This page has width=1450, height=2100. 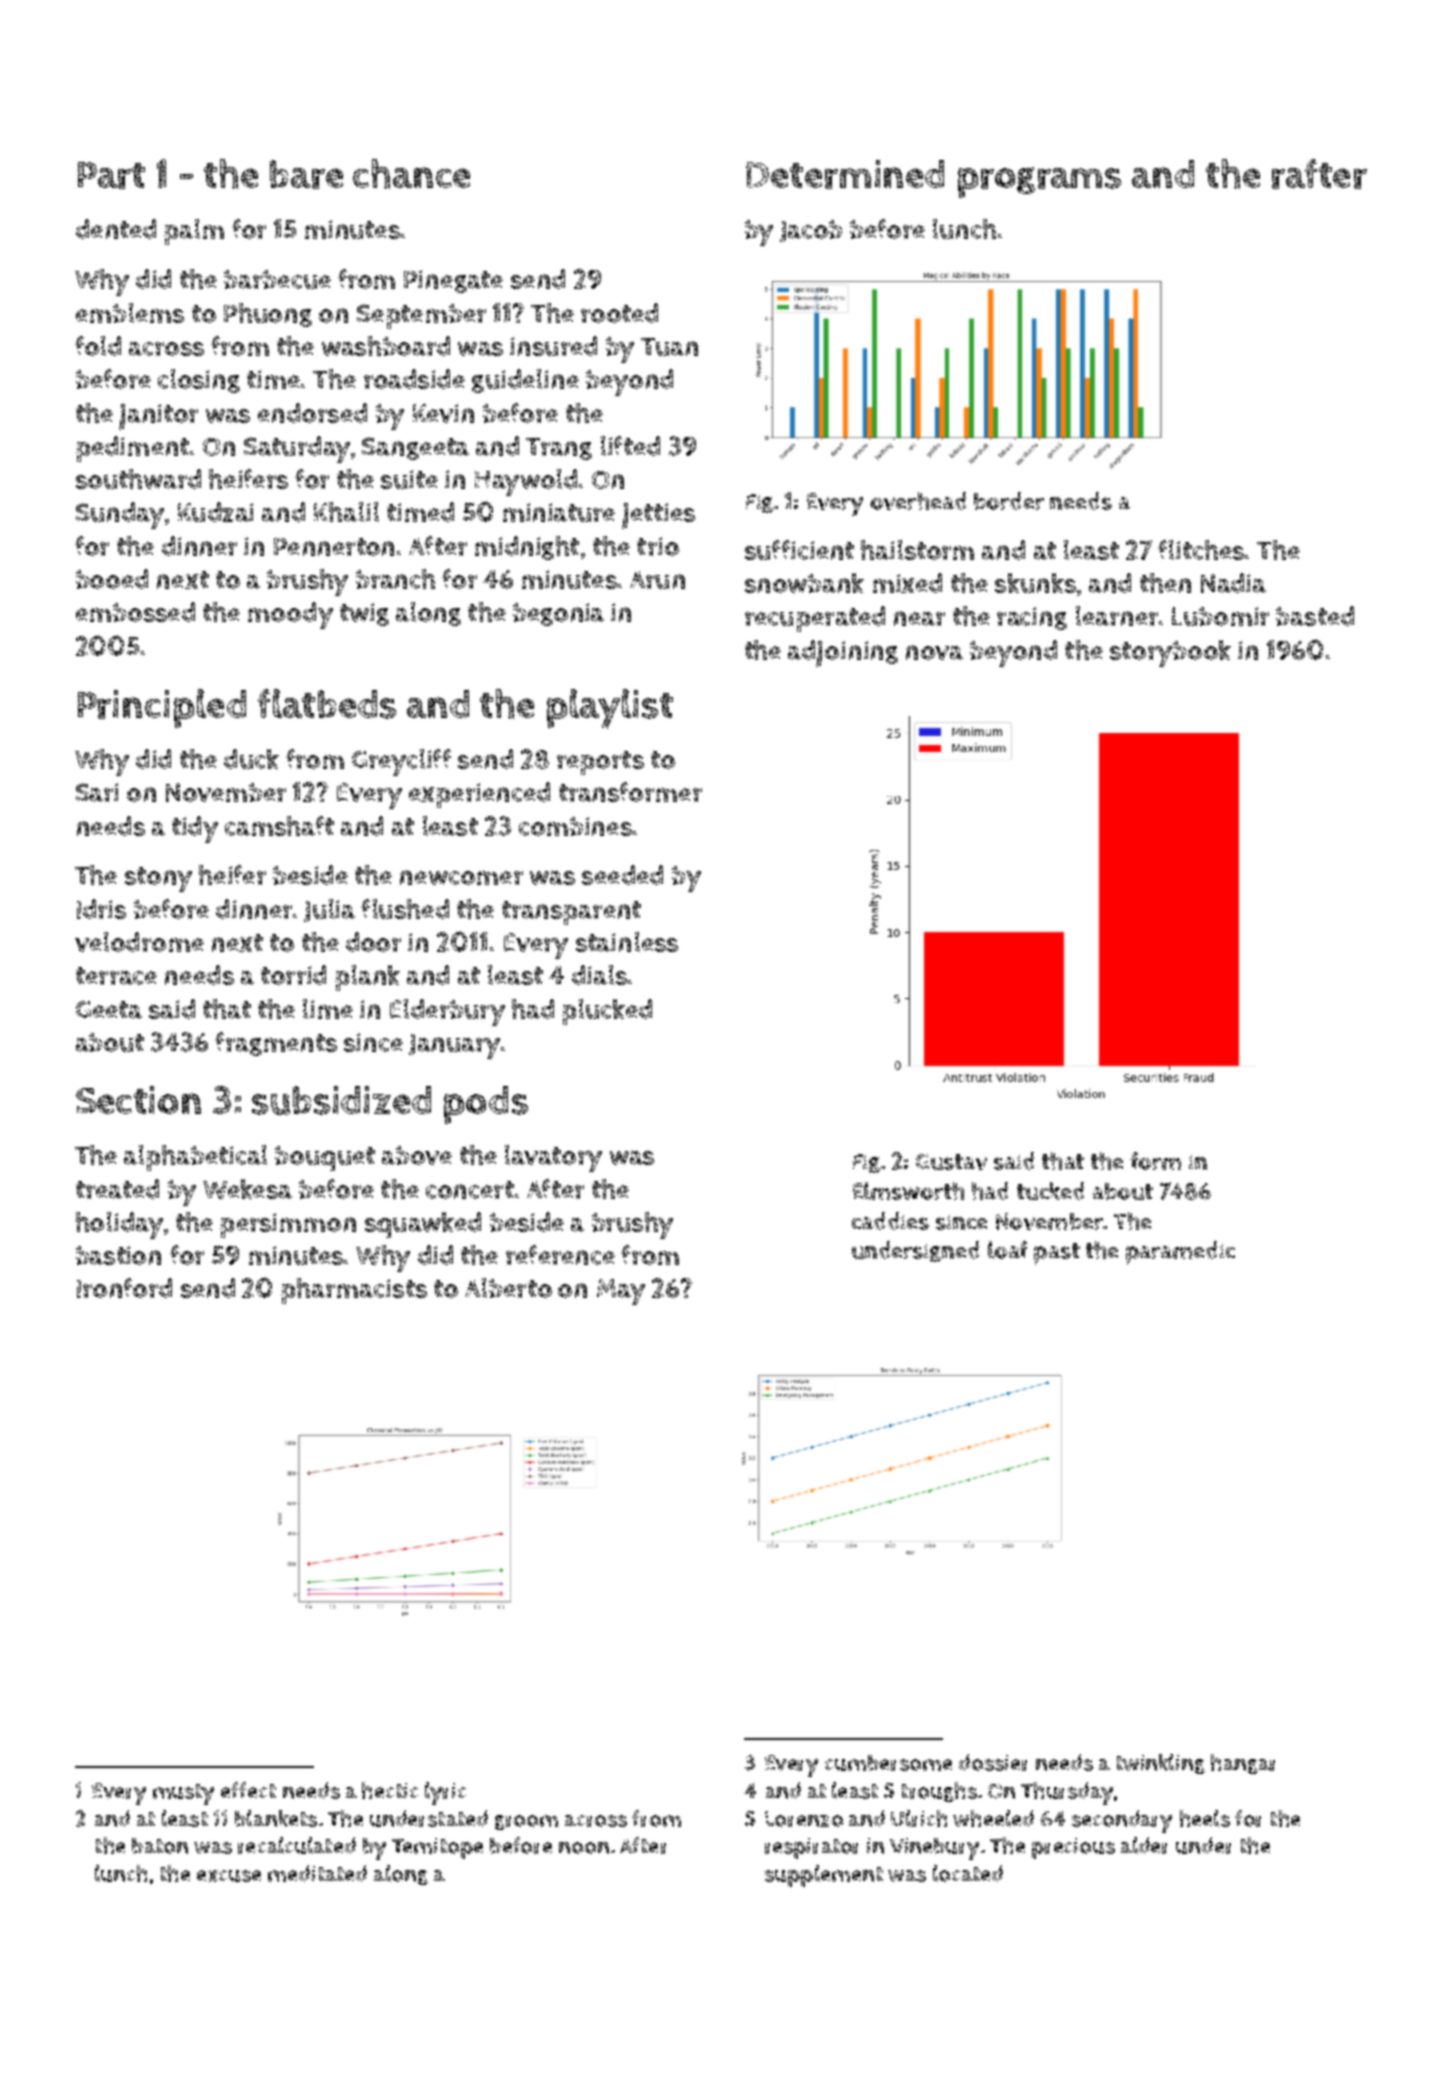 What do you see at coordinates (1009, 501) in the page?
I see `border` at bounding box center [1009, 501].
